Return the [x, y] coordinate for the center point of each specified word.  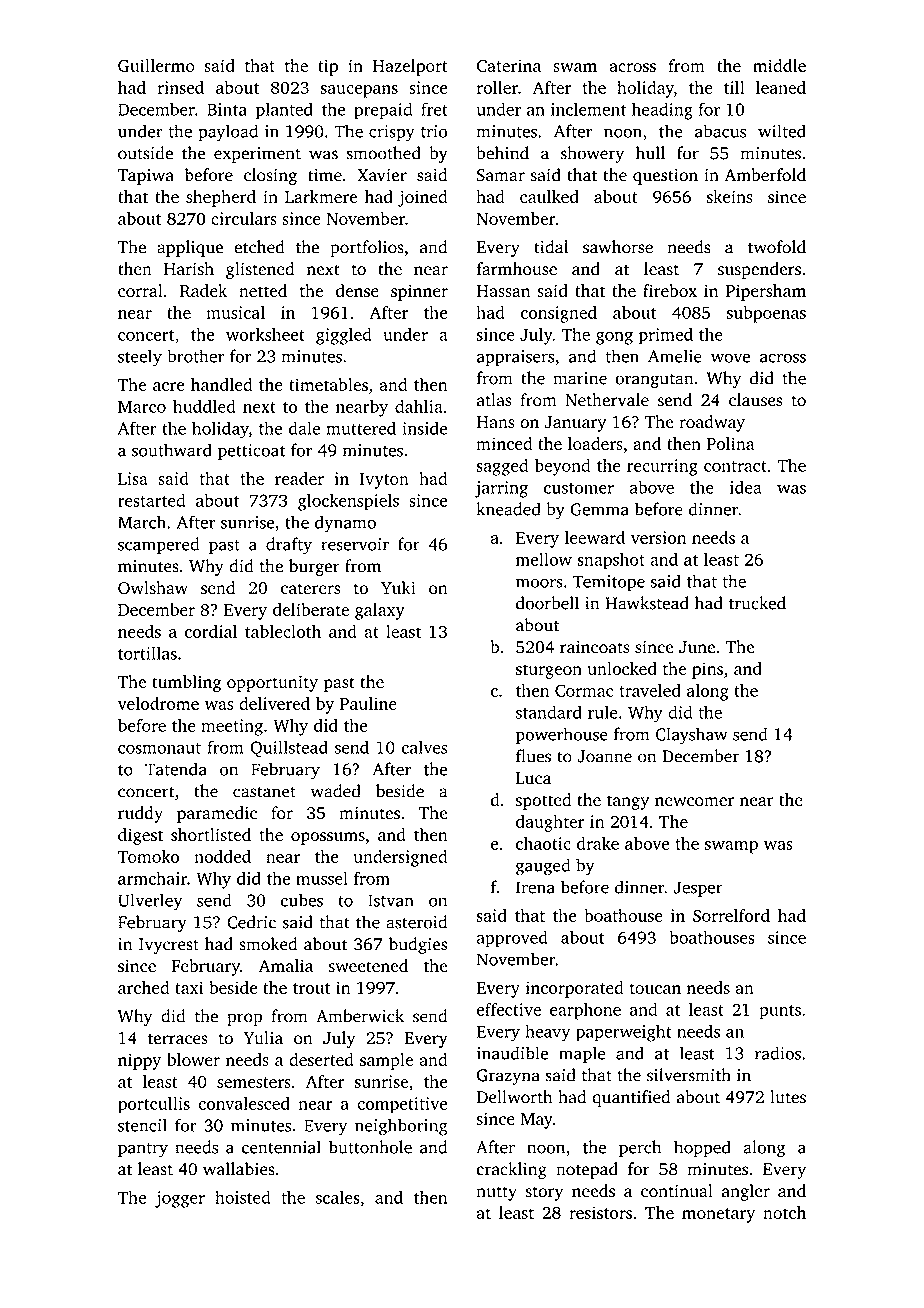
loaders [595, 443]
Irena [535, 887]
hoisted [243, 1197]
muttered [361, 428]
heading [662, 111]
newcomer [694, 801]
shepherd [221, 198]
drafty [289, 546]
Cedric [251, 922]
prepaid [383, 111]
